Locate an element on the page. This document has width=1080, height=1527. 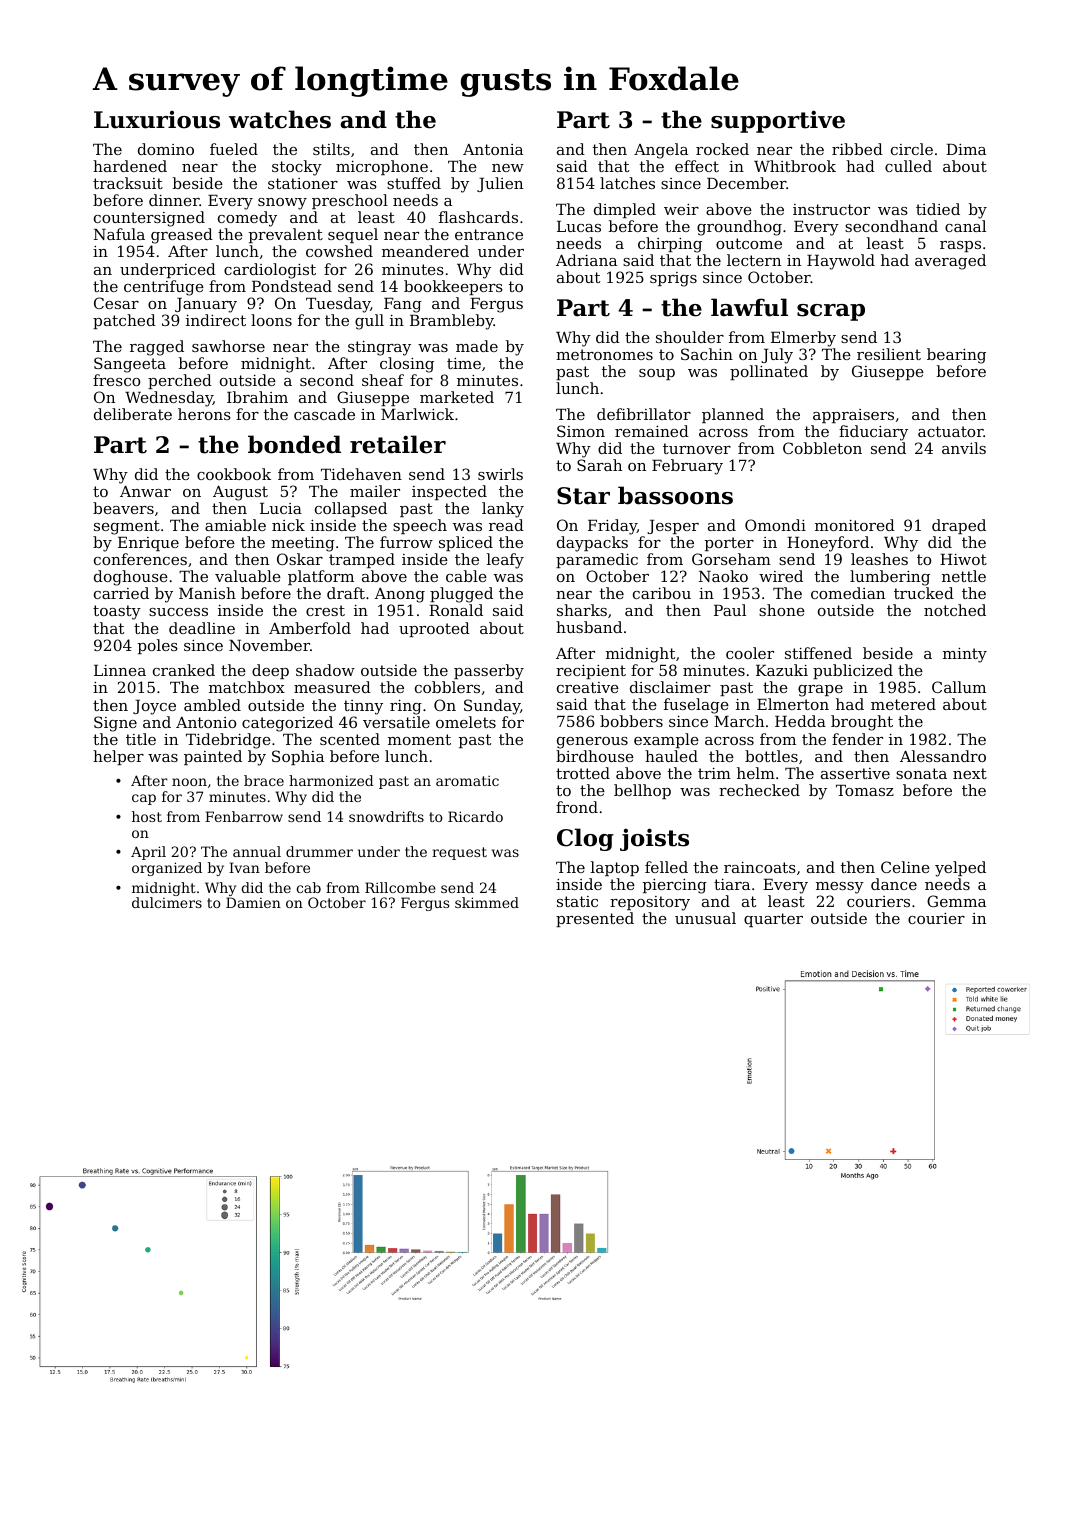
Angela is located at coordinates (661, 151).
